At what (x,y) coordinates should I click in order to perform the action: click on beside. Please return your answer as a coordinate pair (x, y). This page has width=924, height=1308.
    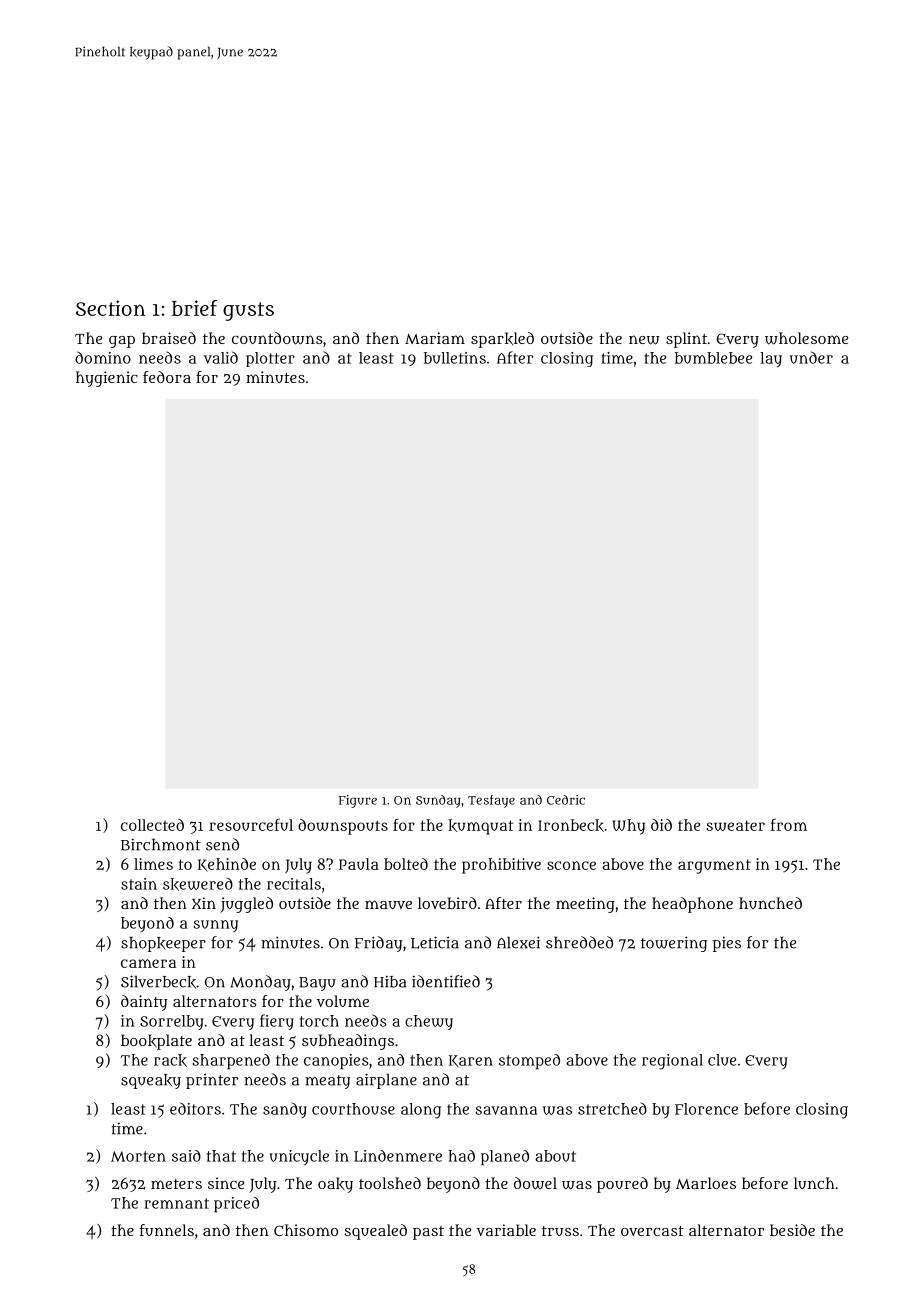
    Looking at the image, I should click on (792, 1230).
